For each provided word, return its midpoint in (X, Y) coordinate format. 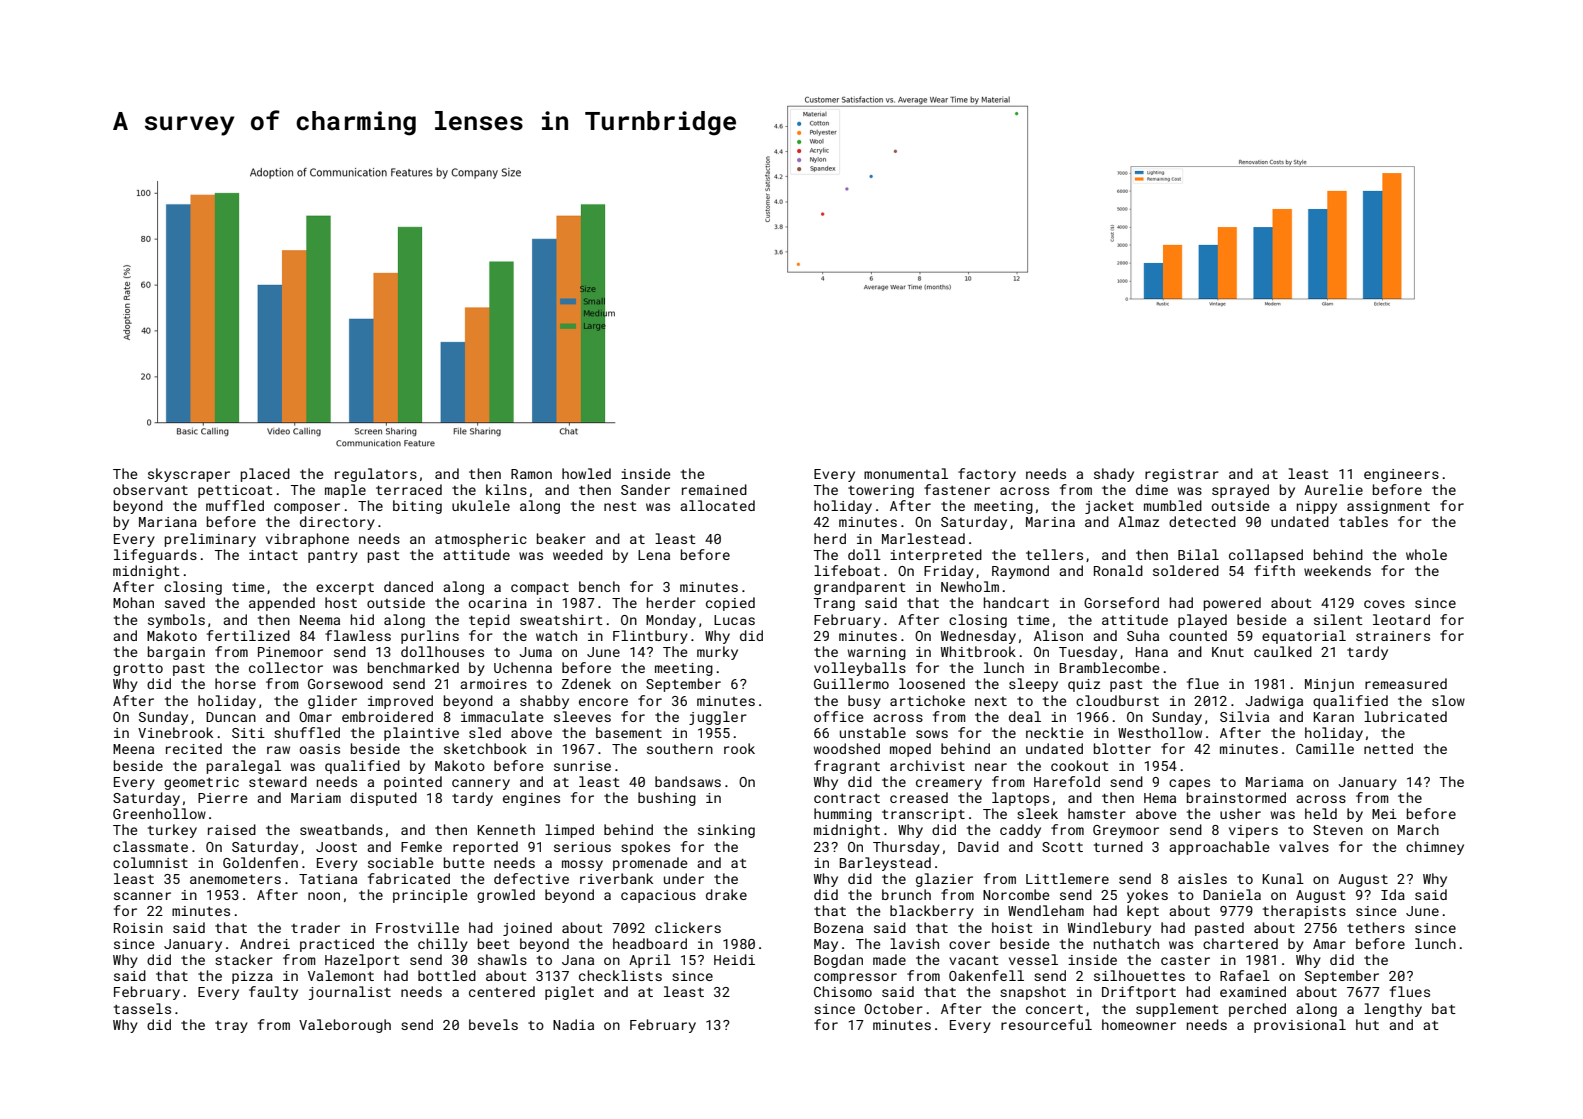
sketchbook (485, 748)
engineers (1401, 475)
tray (231, 1027)
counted (1198, 635)
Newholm (970, 586)
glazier (944, 880)
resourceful (1046, 1024)
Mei (1384, 814)
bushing (667, 799)
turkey (172, 831)
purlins (430, 637)
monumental (906, 473)
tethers (1376, 927)
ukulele (481, 505)
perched (1257, 1010)
